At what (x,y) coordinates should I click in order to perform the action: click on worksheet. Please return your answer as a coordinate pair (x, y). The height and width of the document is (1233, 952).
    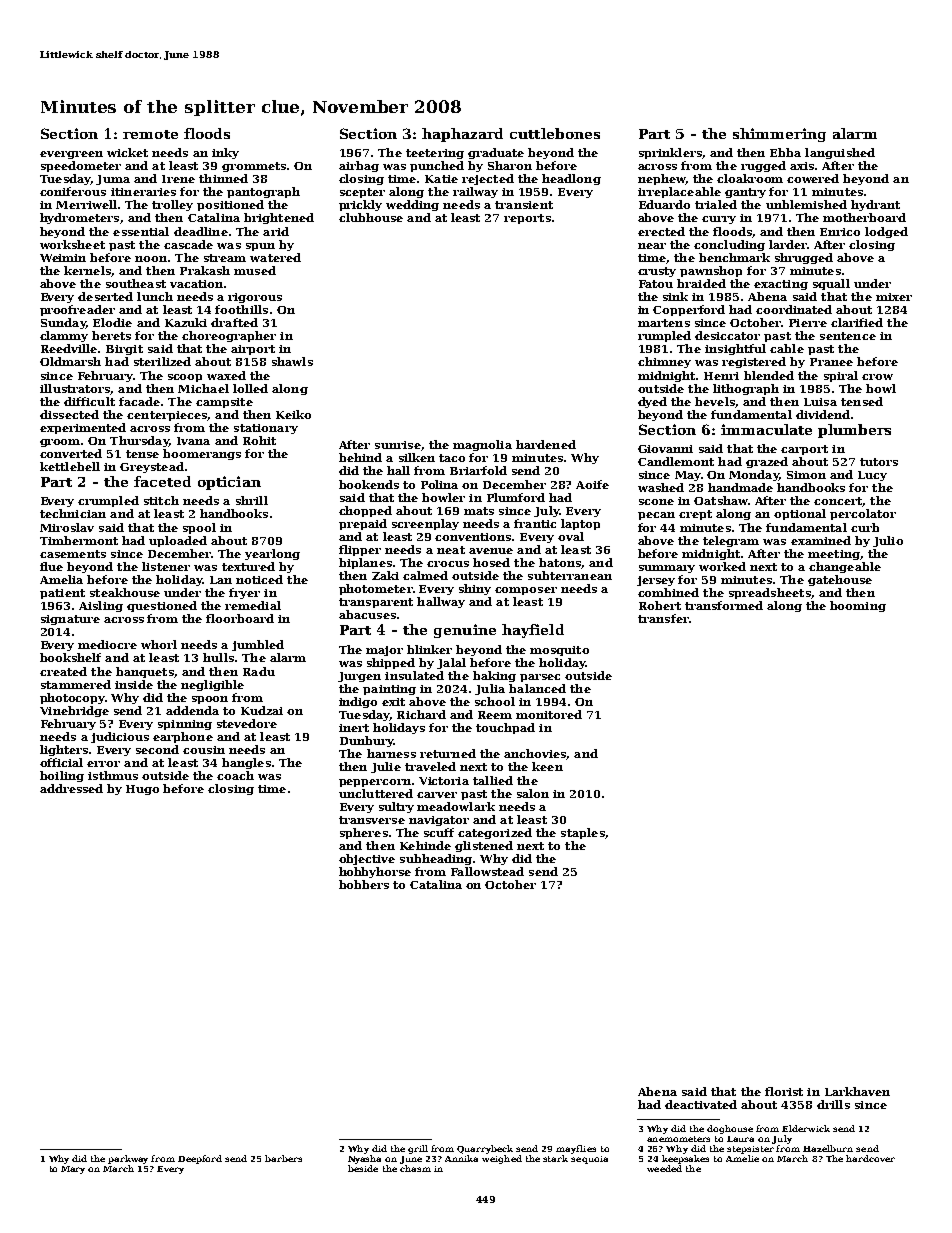
    Looking at the image, I should click on (72, 244).
